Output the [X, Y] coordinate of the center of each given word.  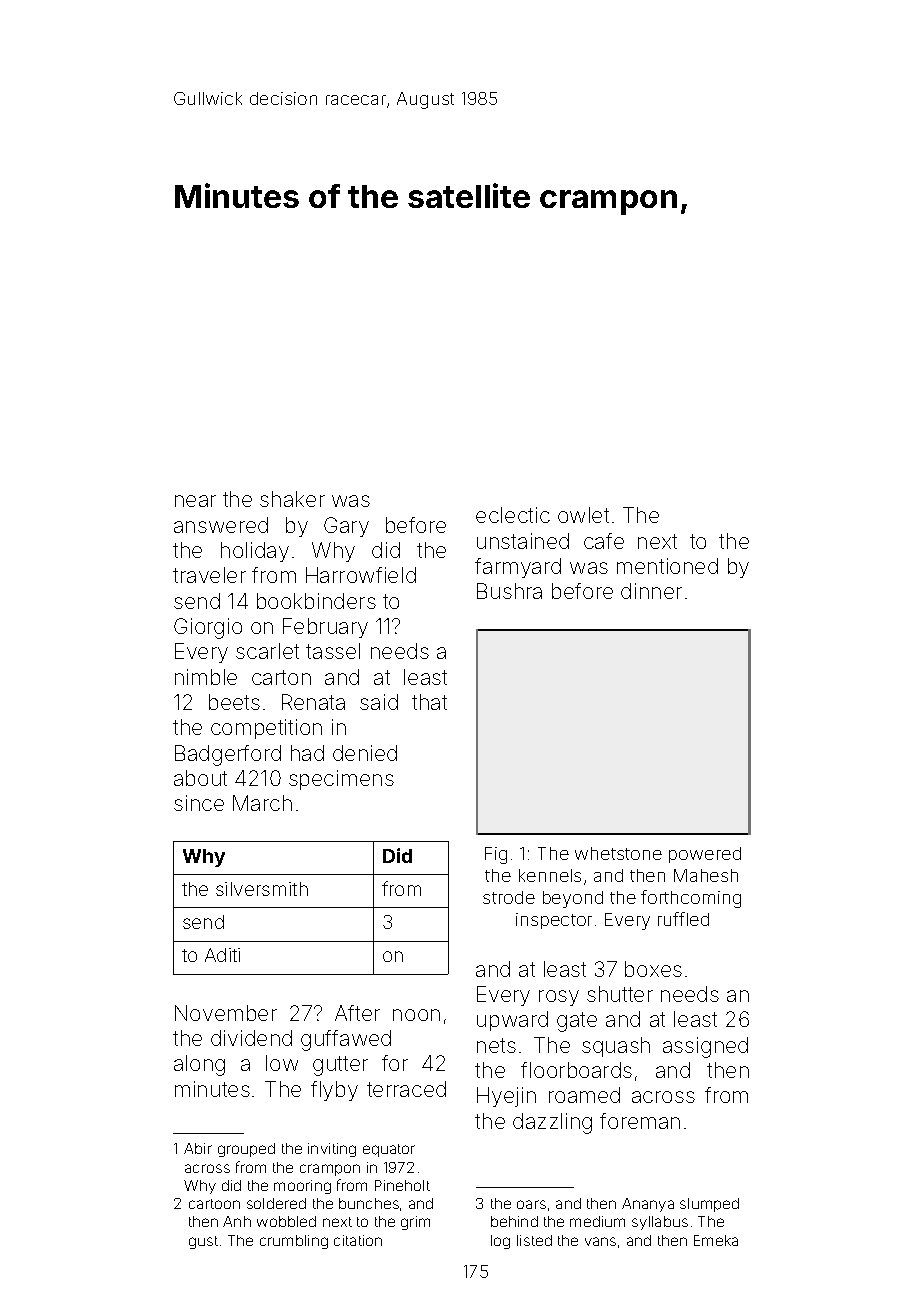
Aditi [222, 955]
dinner [651, 591]
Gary [346, 527]
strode [509, 897]
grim [415, 1223]
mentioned [667, 566]
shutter [620, 994]
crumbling [294, 1242]
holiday [255, 552]
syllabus [660, 1223]
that [429, 702]
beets [234, 702]
